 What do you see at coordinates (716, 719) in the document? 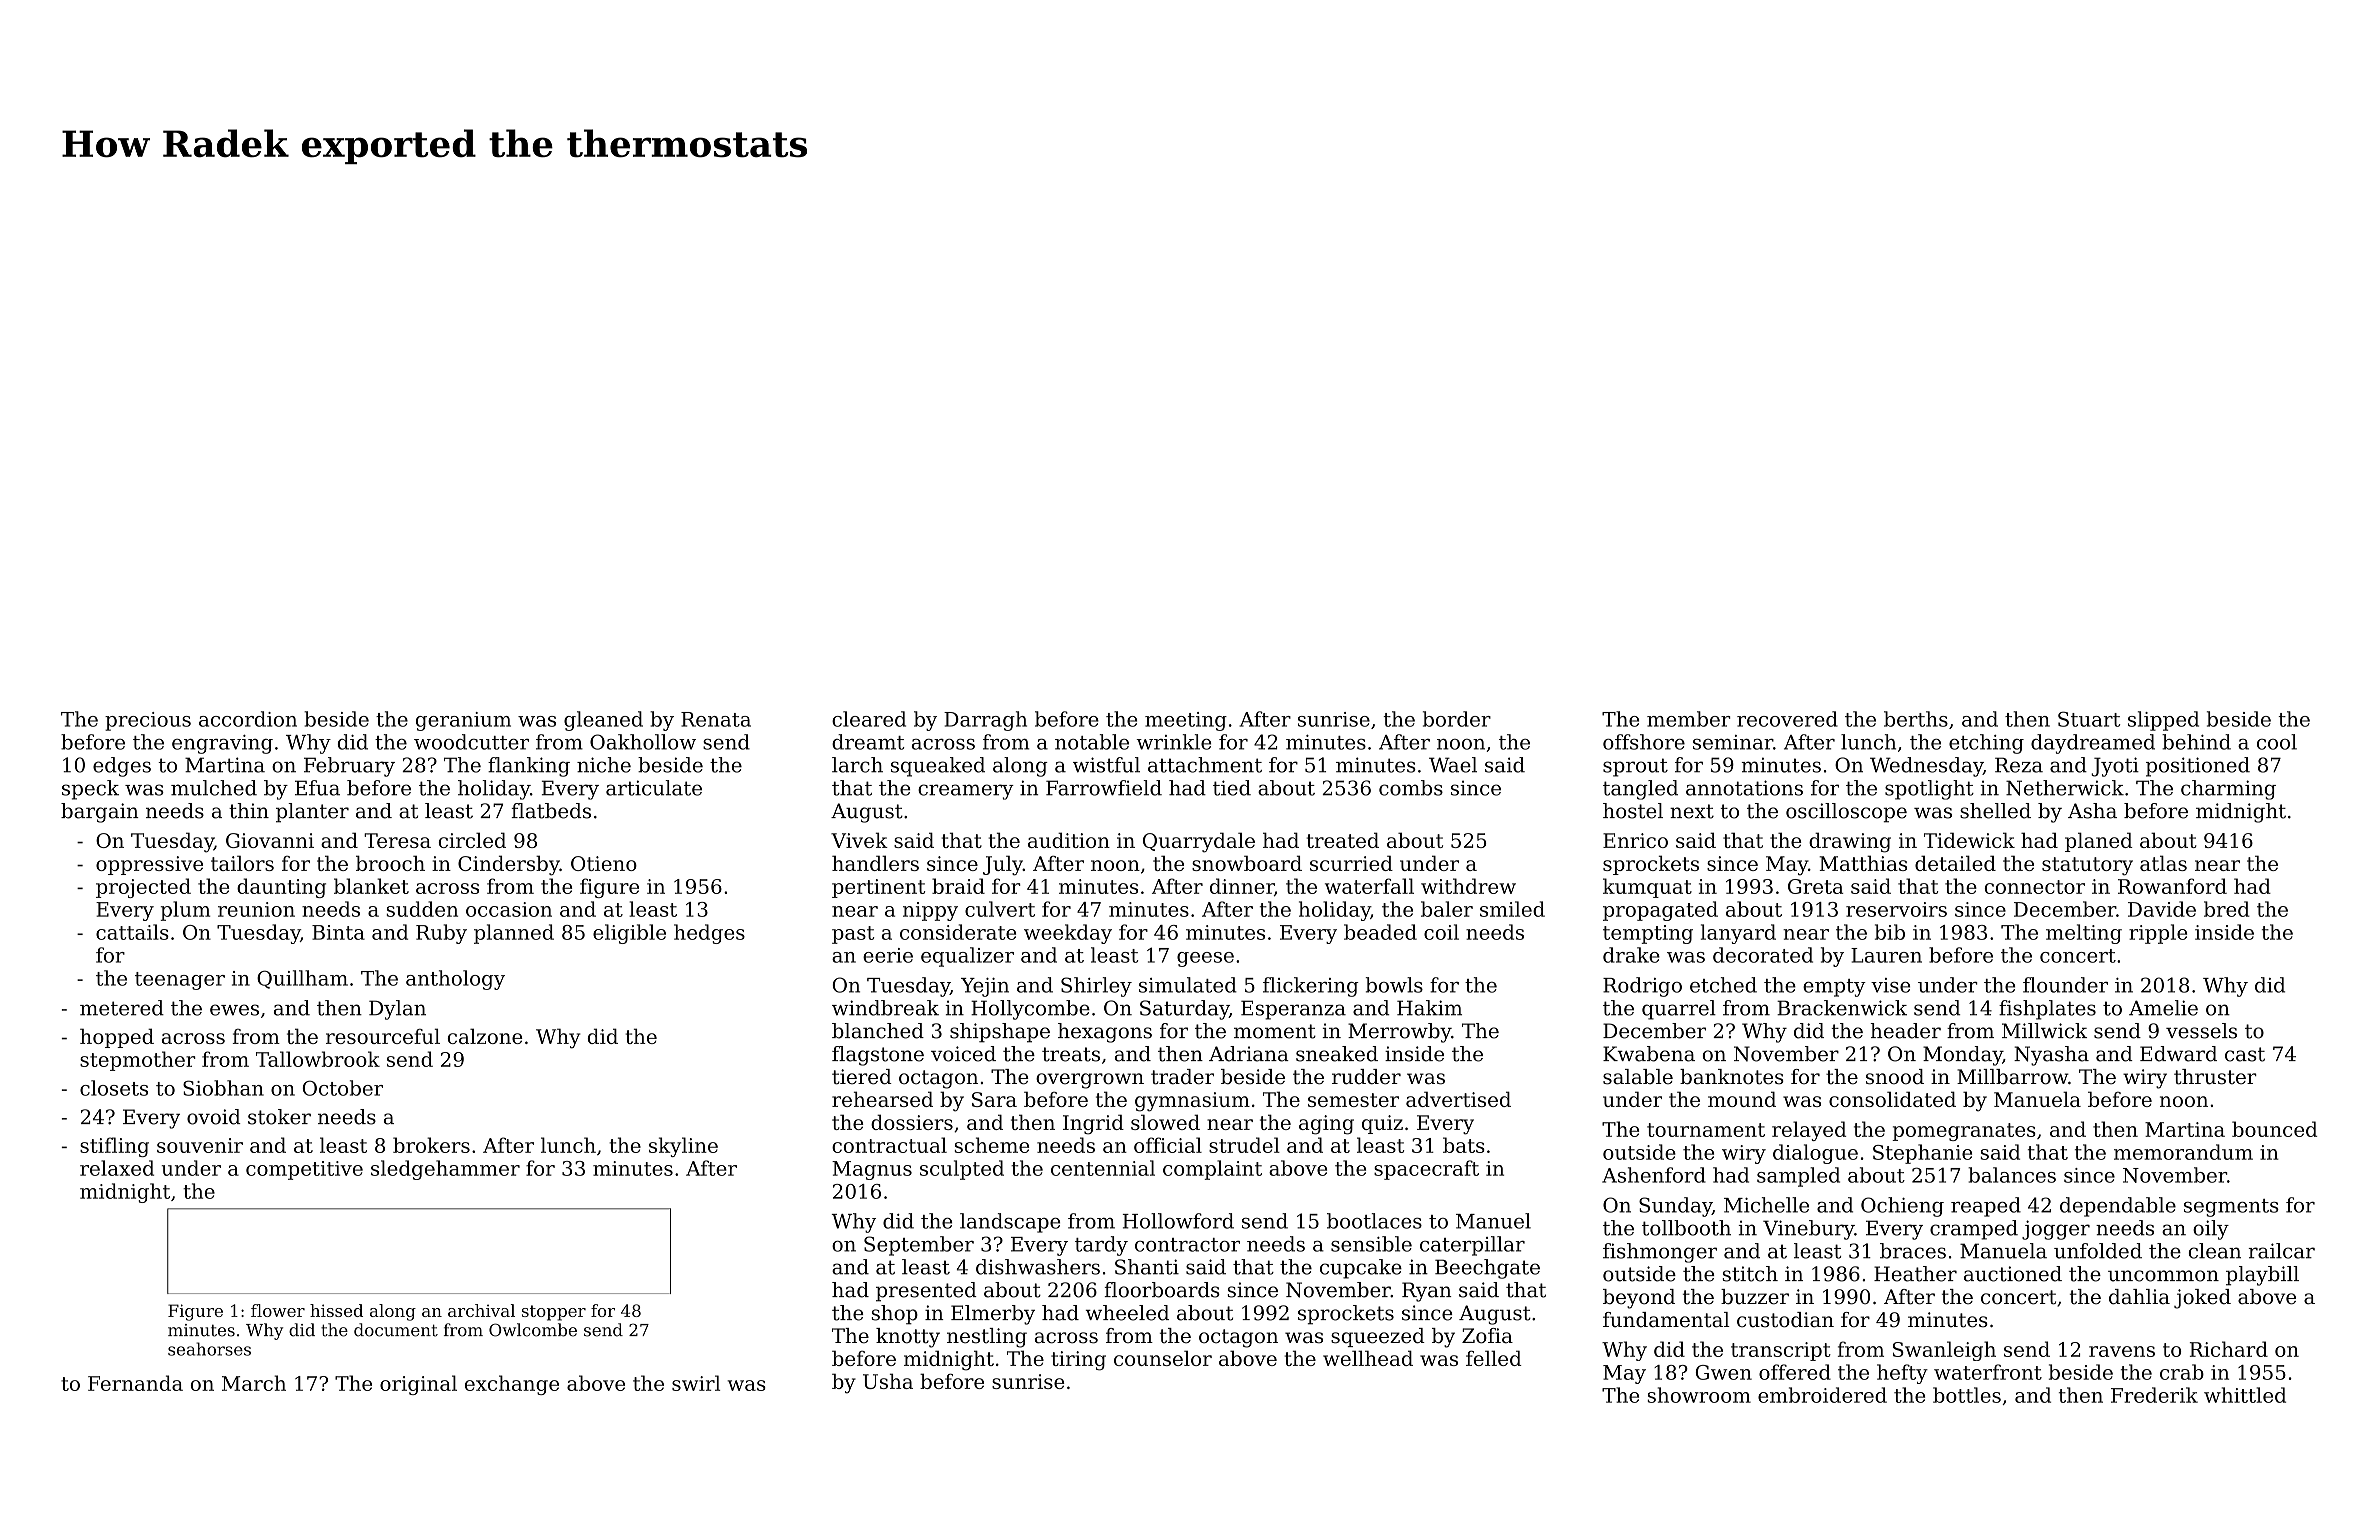
I see `Renata` at bounding box center [716, 719].
